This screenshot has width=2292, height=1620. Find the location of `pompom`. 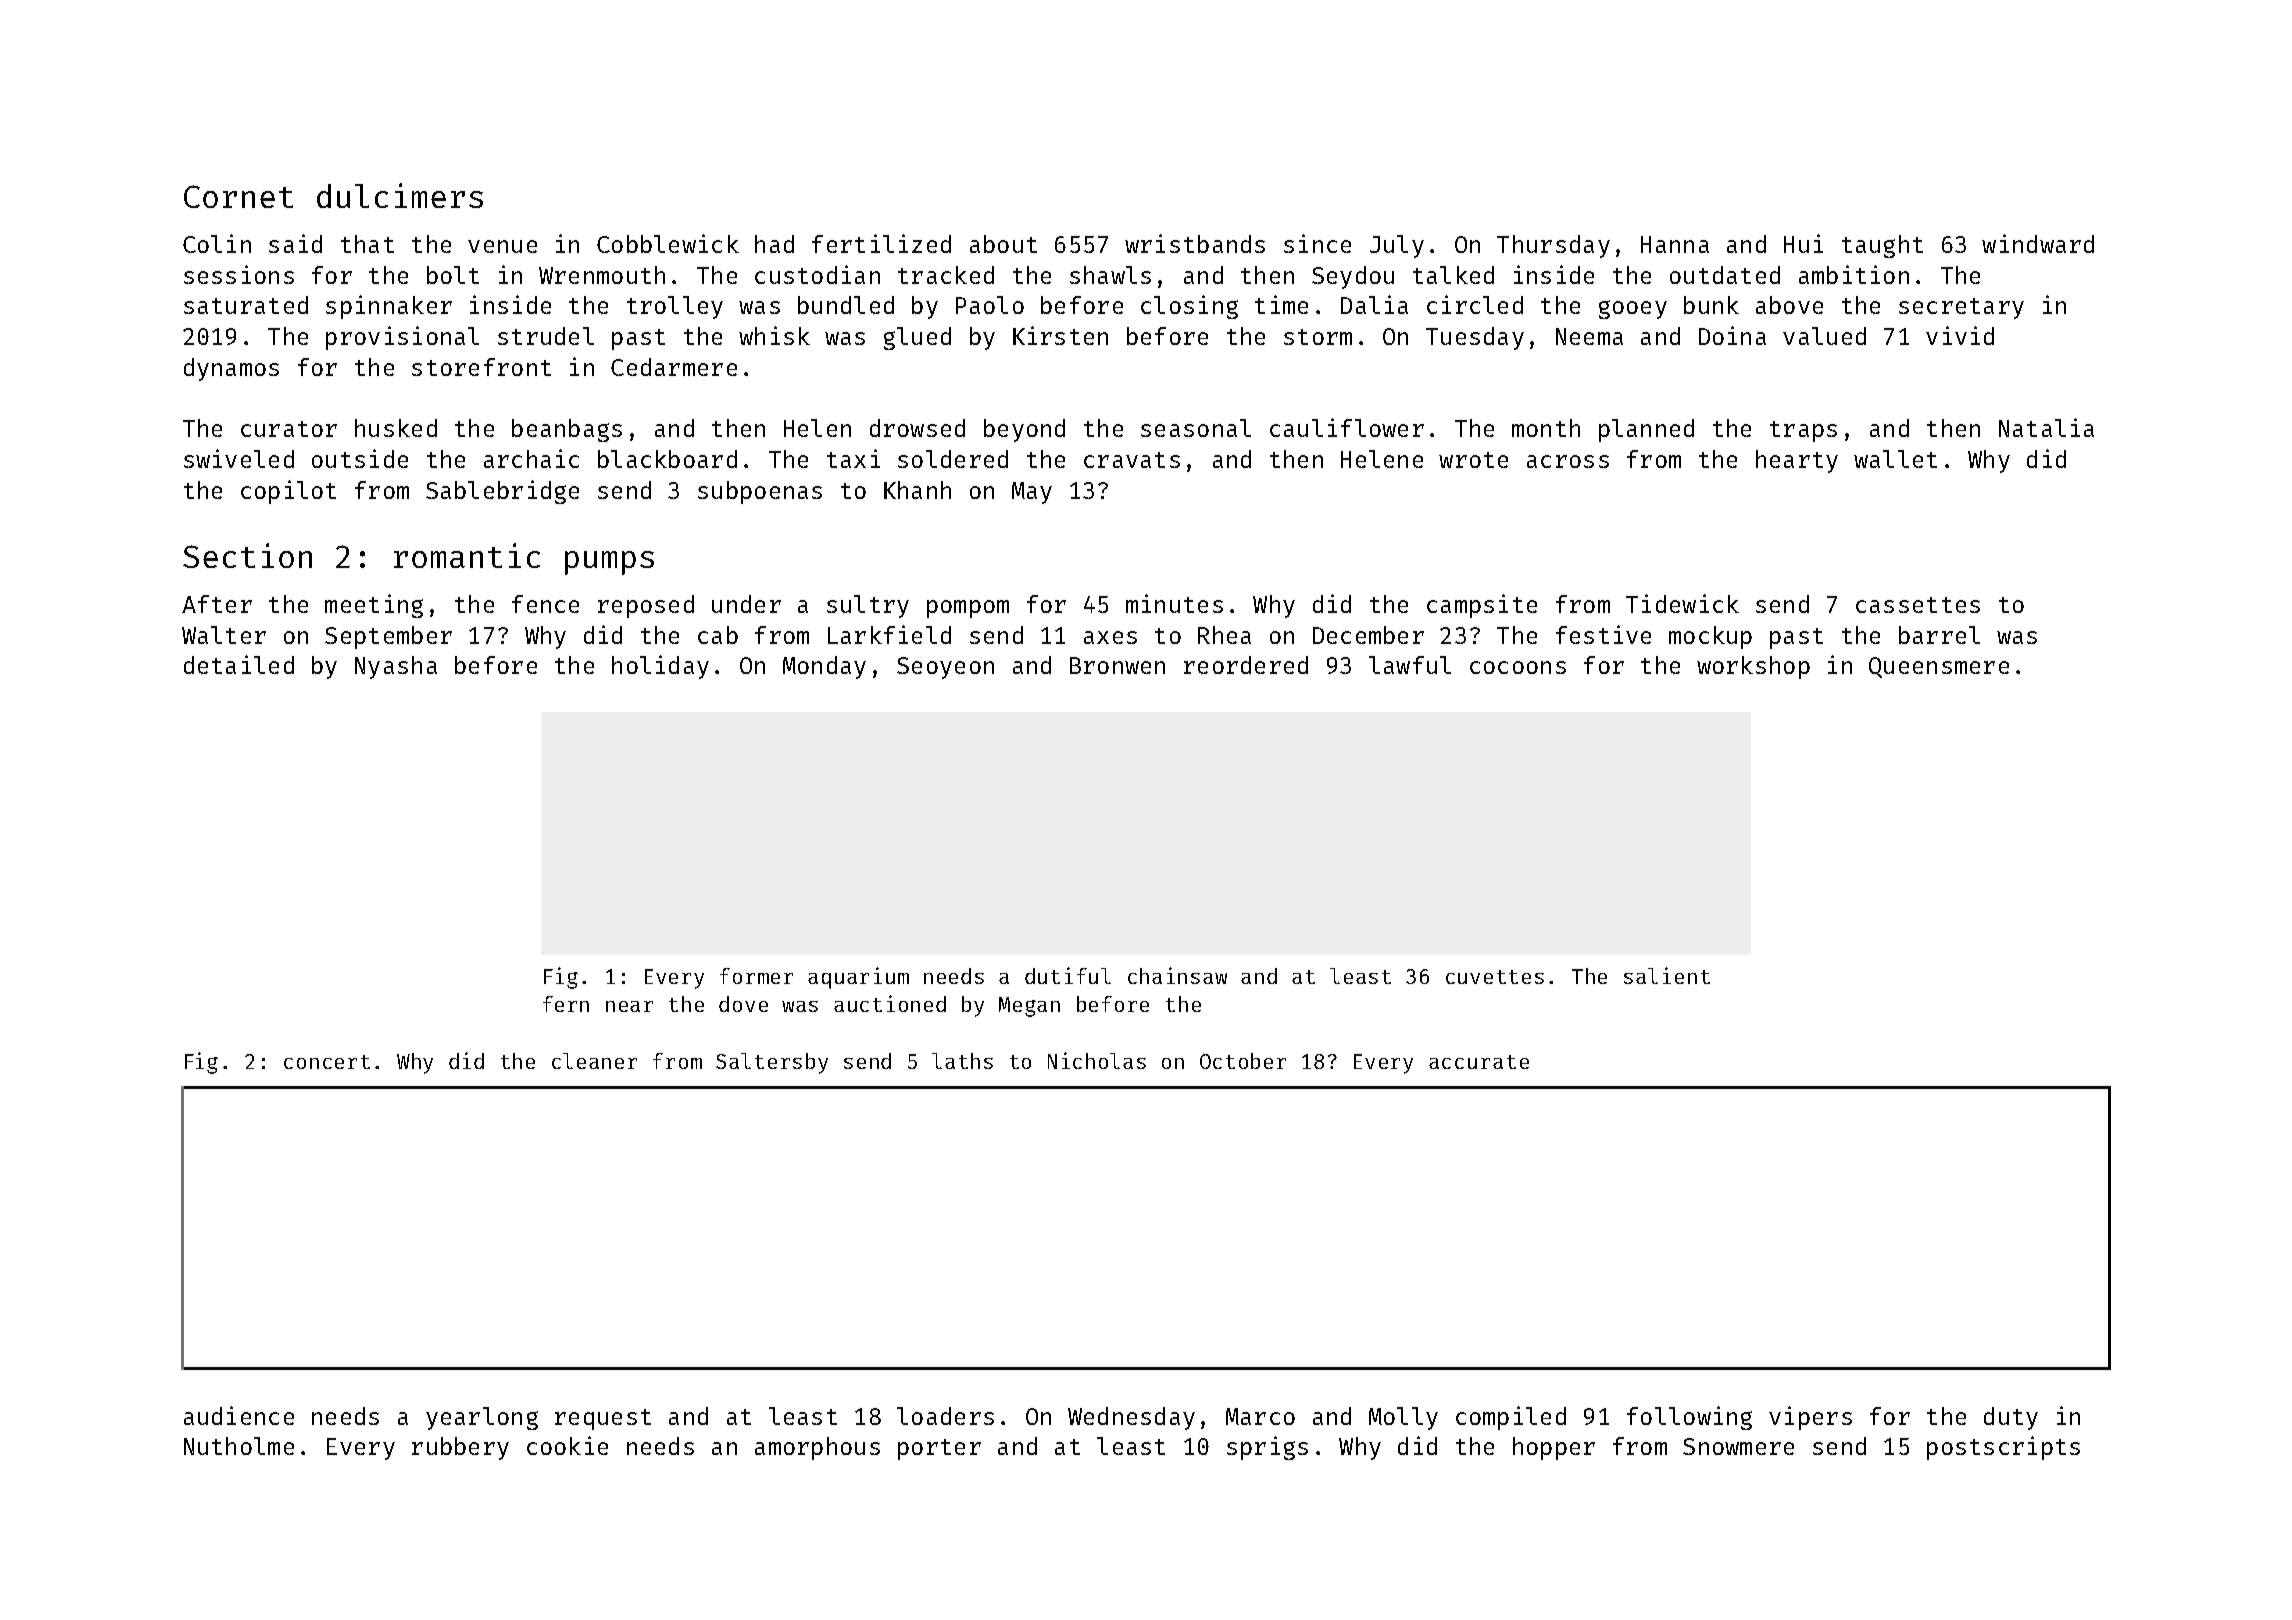

pompom is located at coordinates (968, 609).
